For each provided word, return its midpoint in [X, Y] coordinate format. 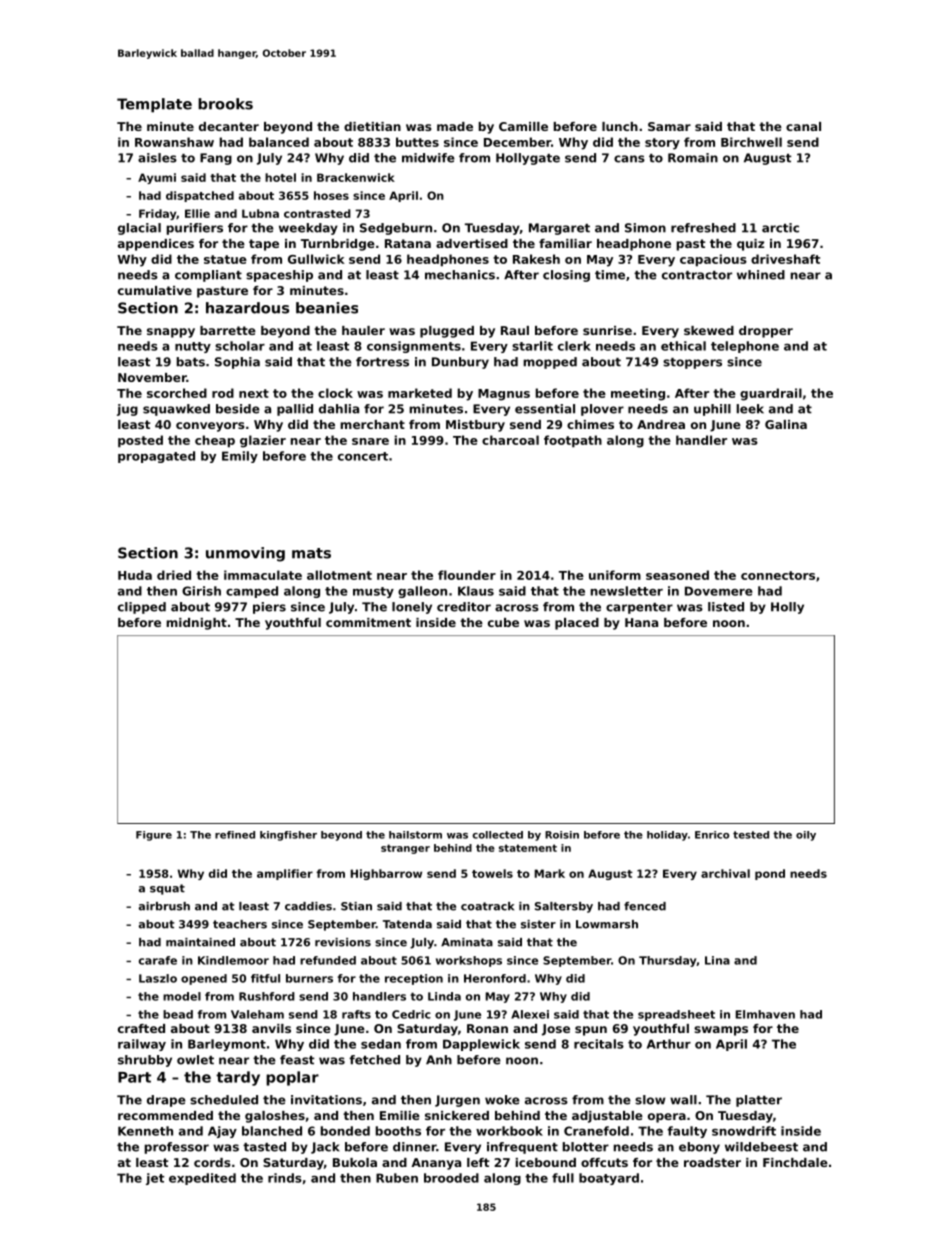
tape [264, 245]
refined [235, 835]
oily [806, 836]
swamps [721, 1031]
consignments [414, 347]
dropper [766, 332]
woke [502, 1100]
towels [492, 873]
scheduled [224, 1100]
